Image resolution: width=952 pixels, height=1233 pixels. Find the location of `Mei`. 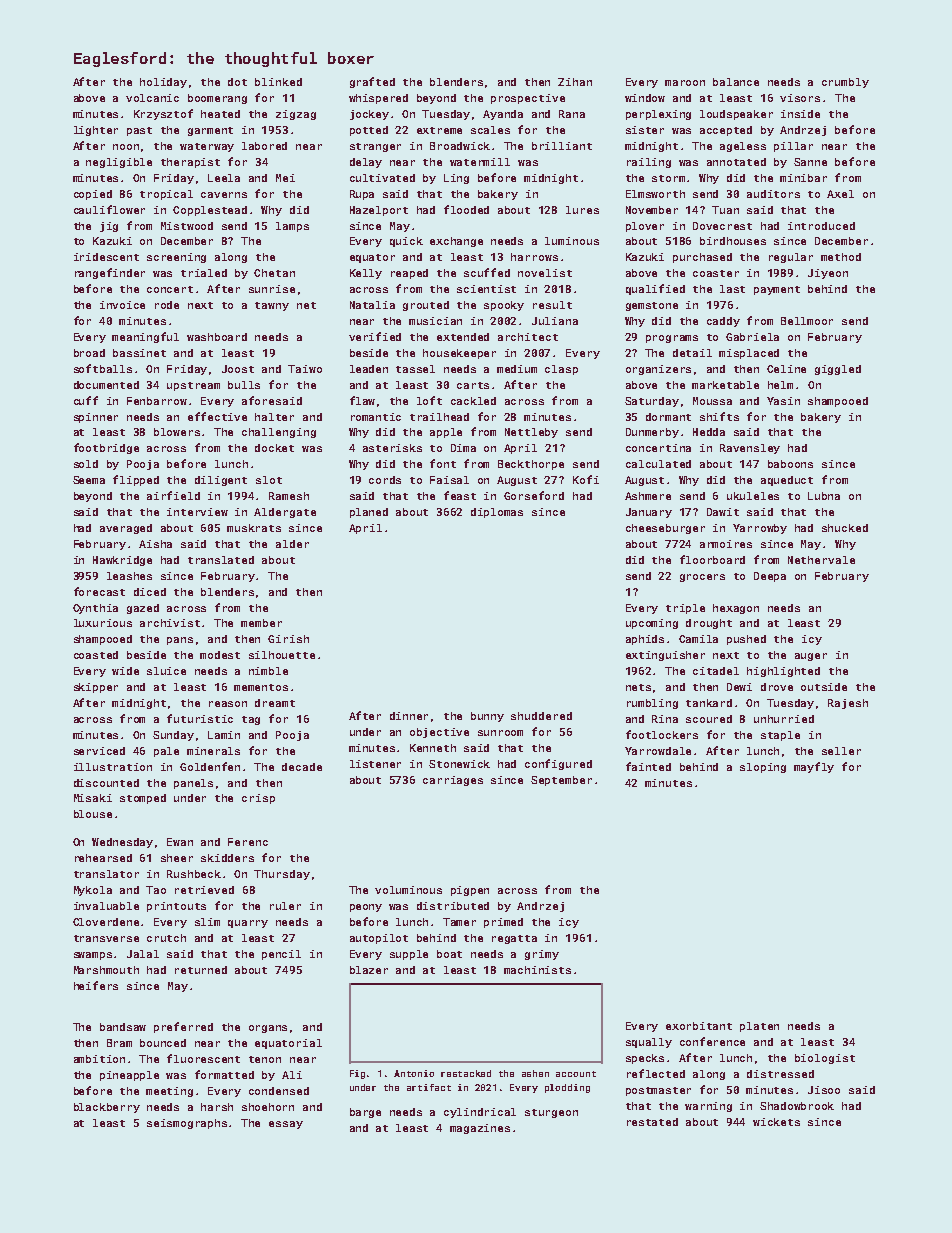

Mei is located at coordinates (285, 178).
